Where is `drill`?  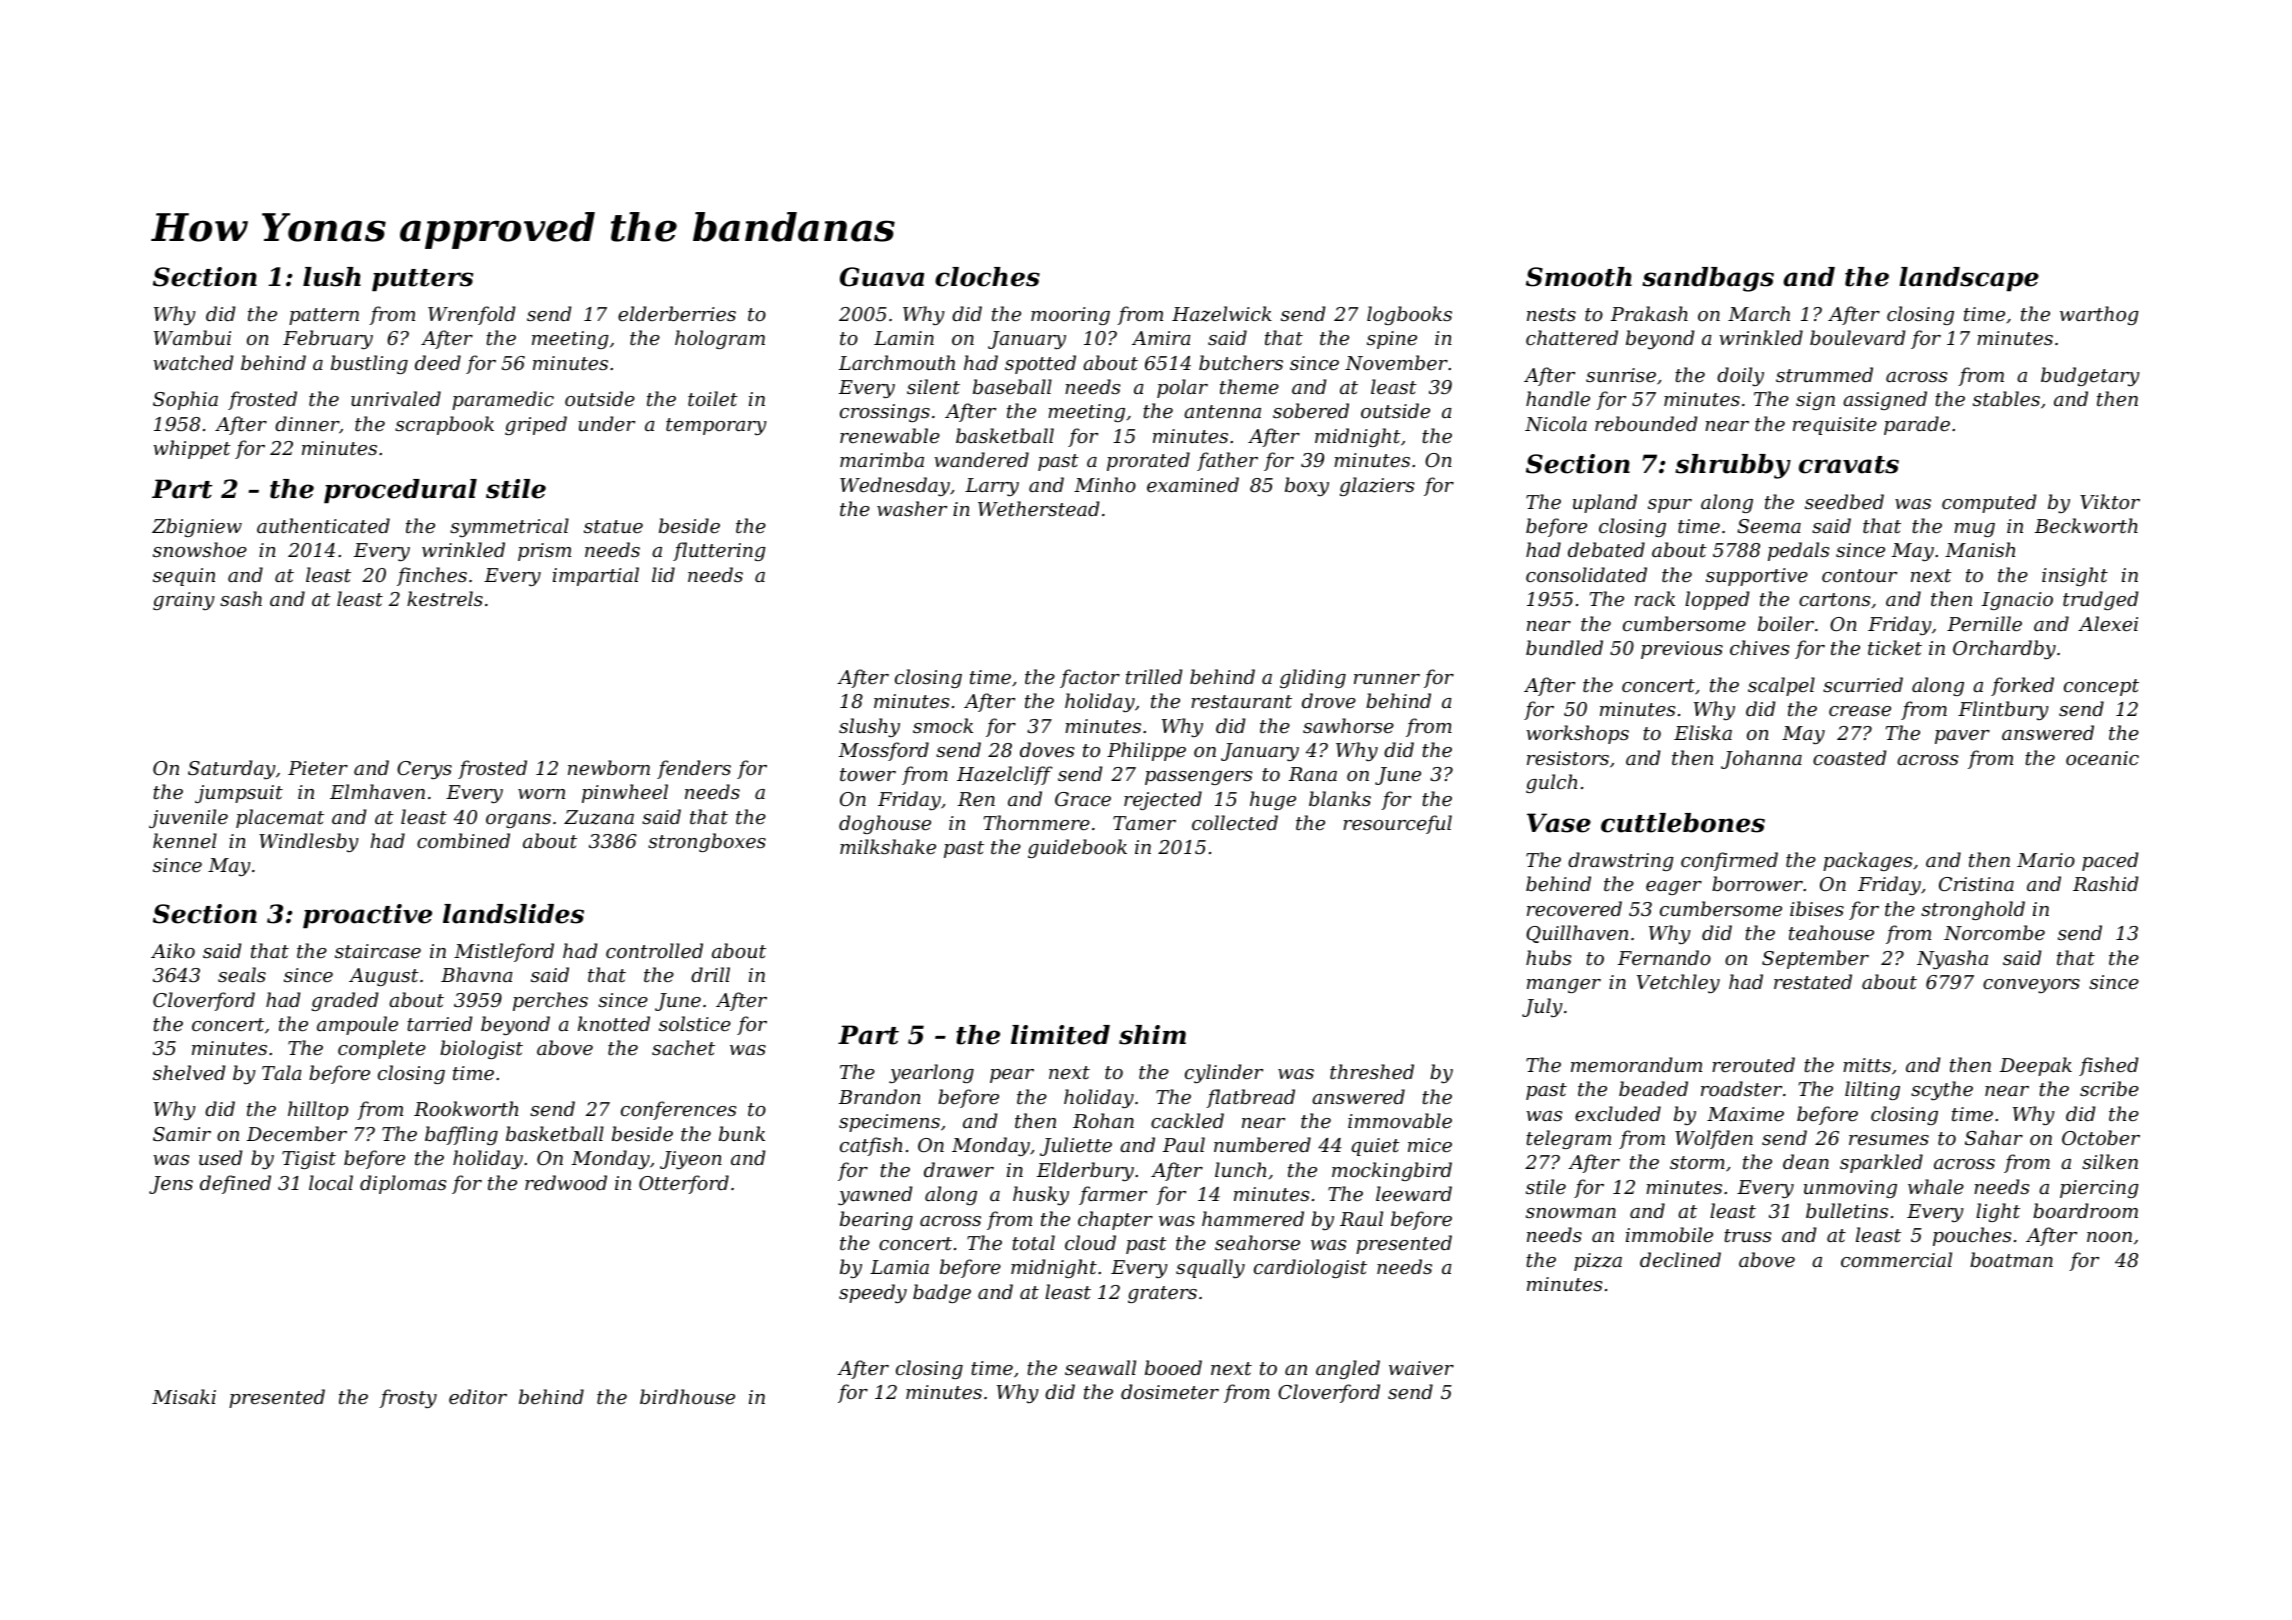
drill is located at coordinates (710, 974).
